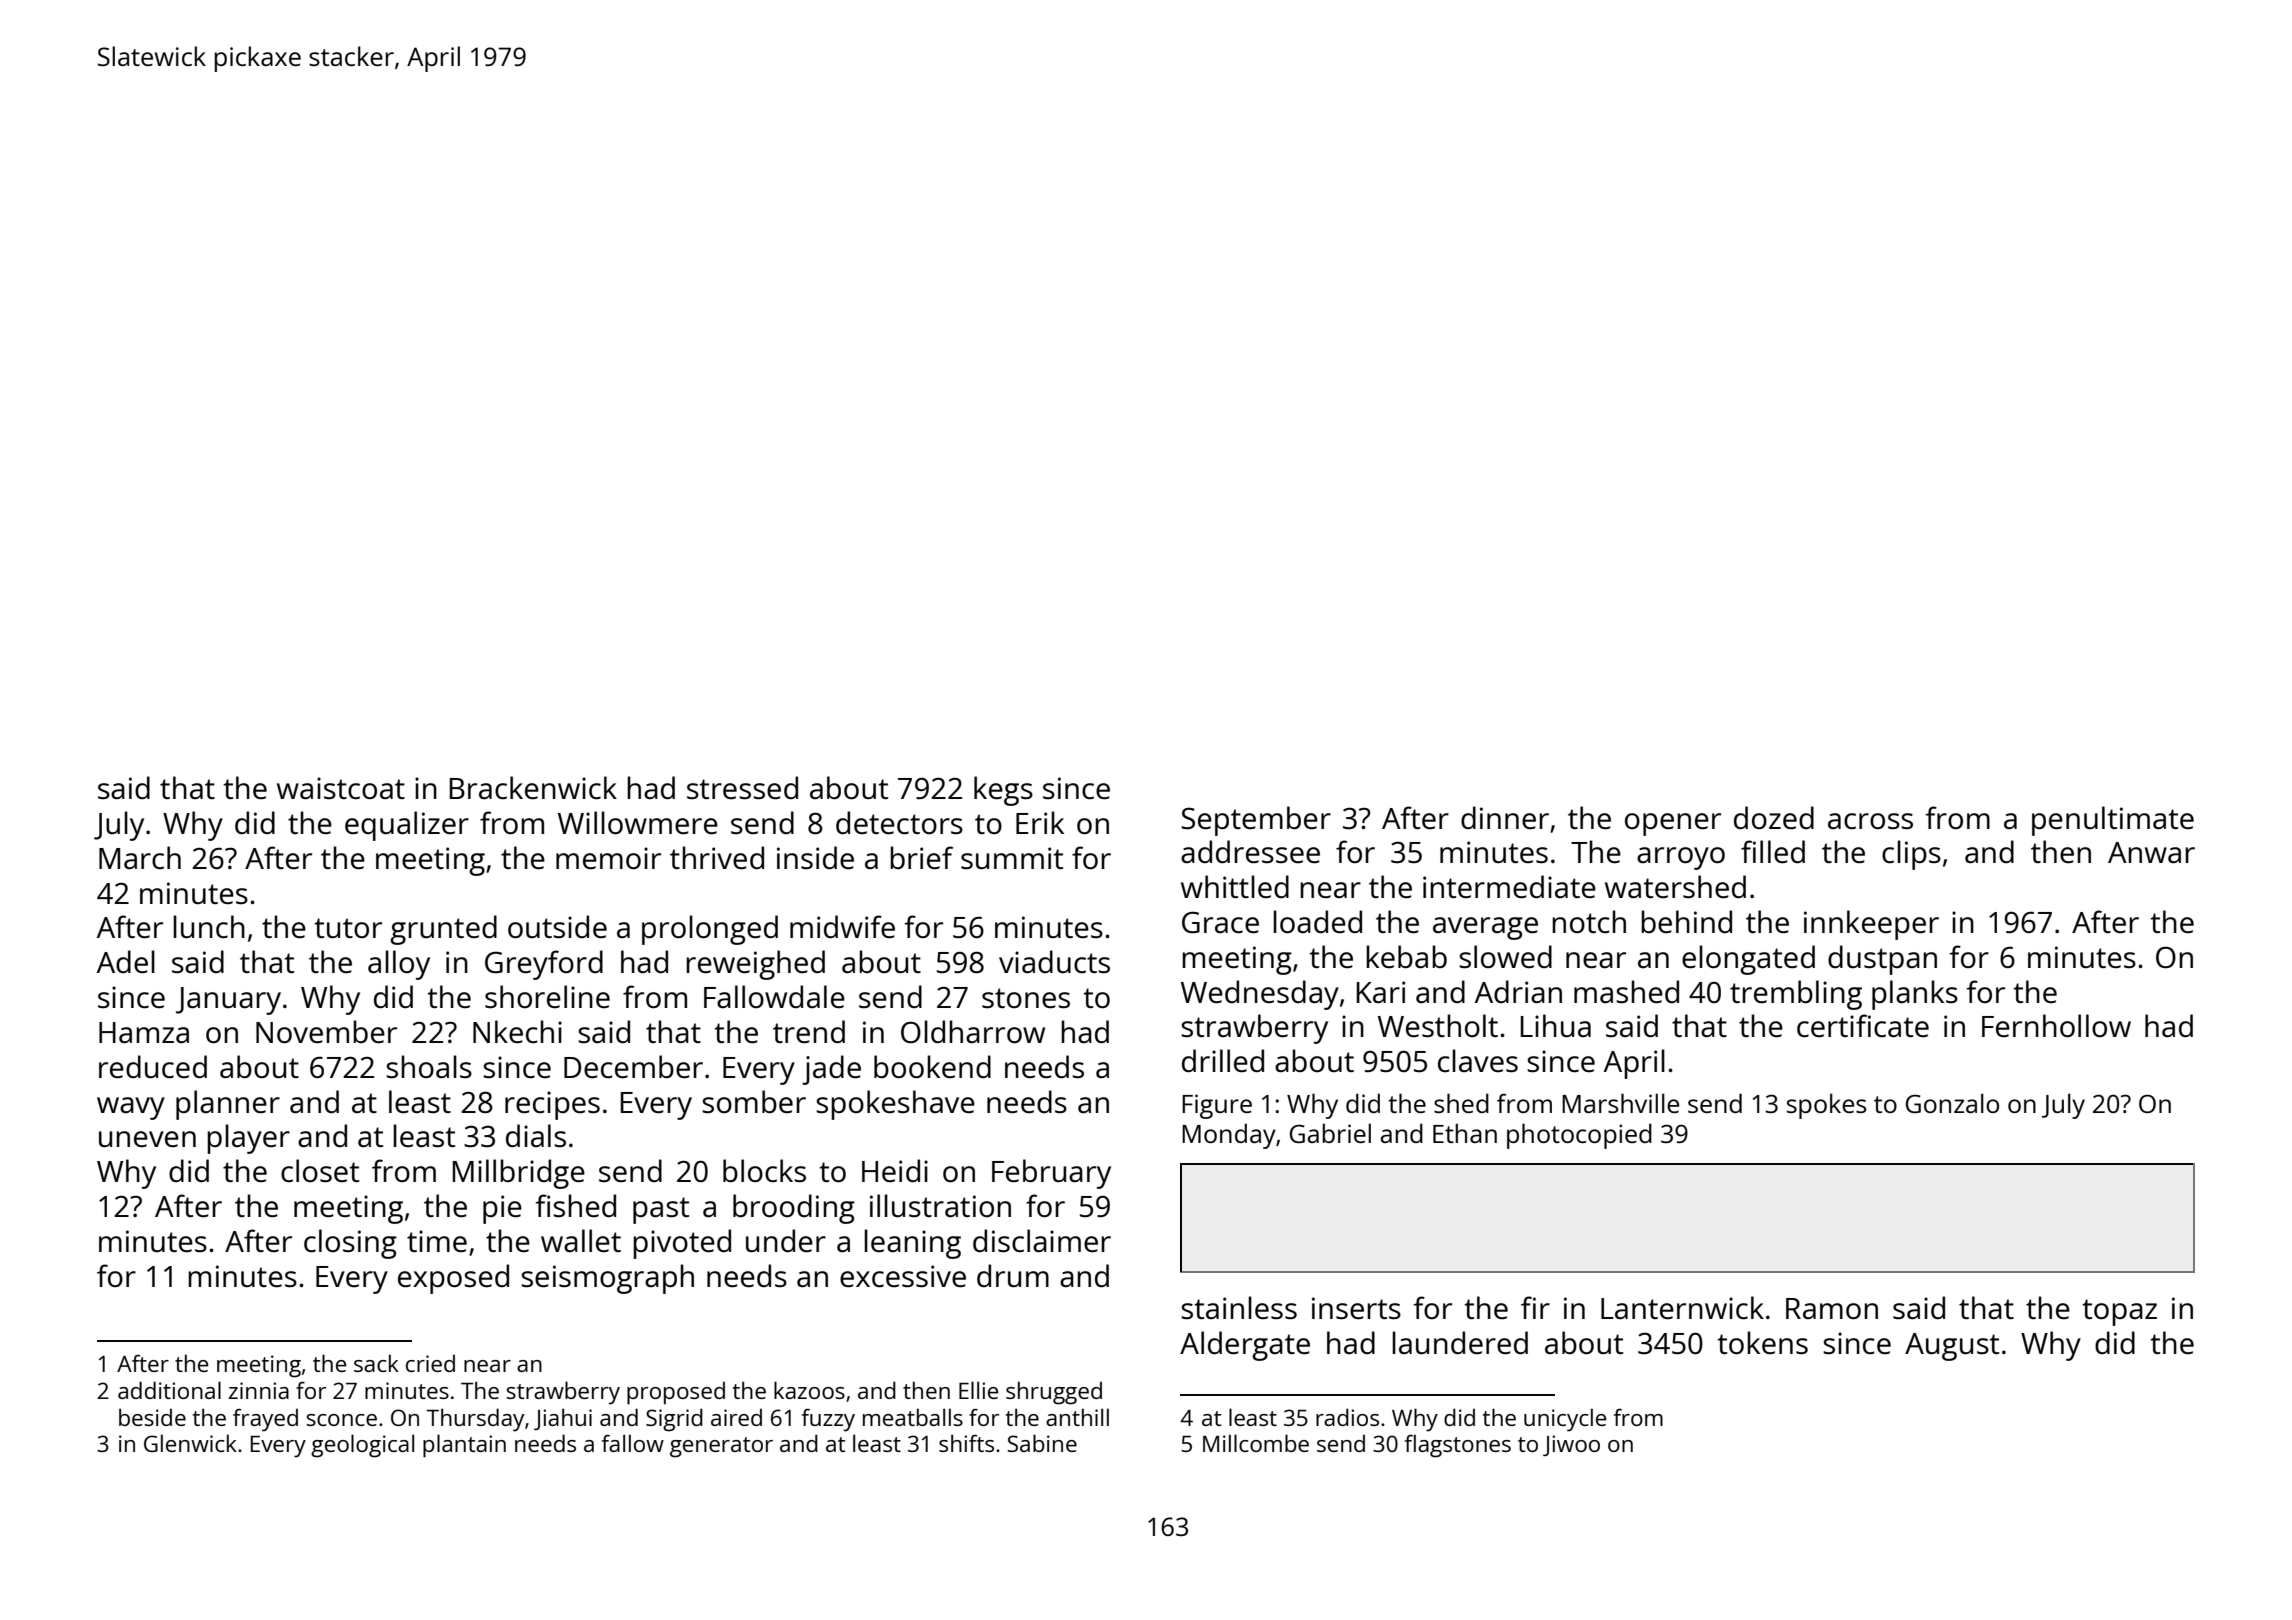 The image size is (2292, 1620). I want to click on Marshville, so click(1620, 1103).
